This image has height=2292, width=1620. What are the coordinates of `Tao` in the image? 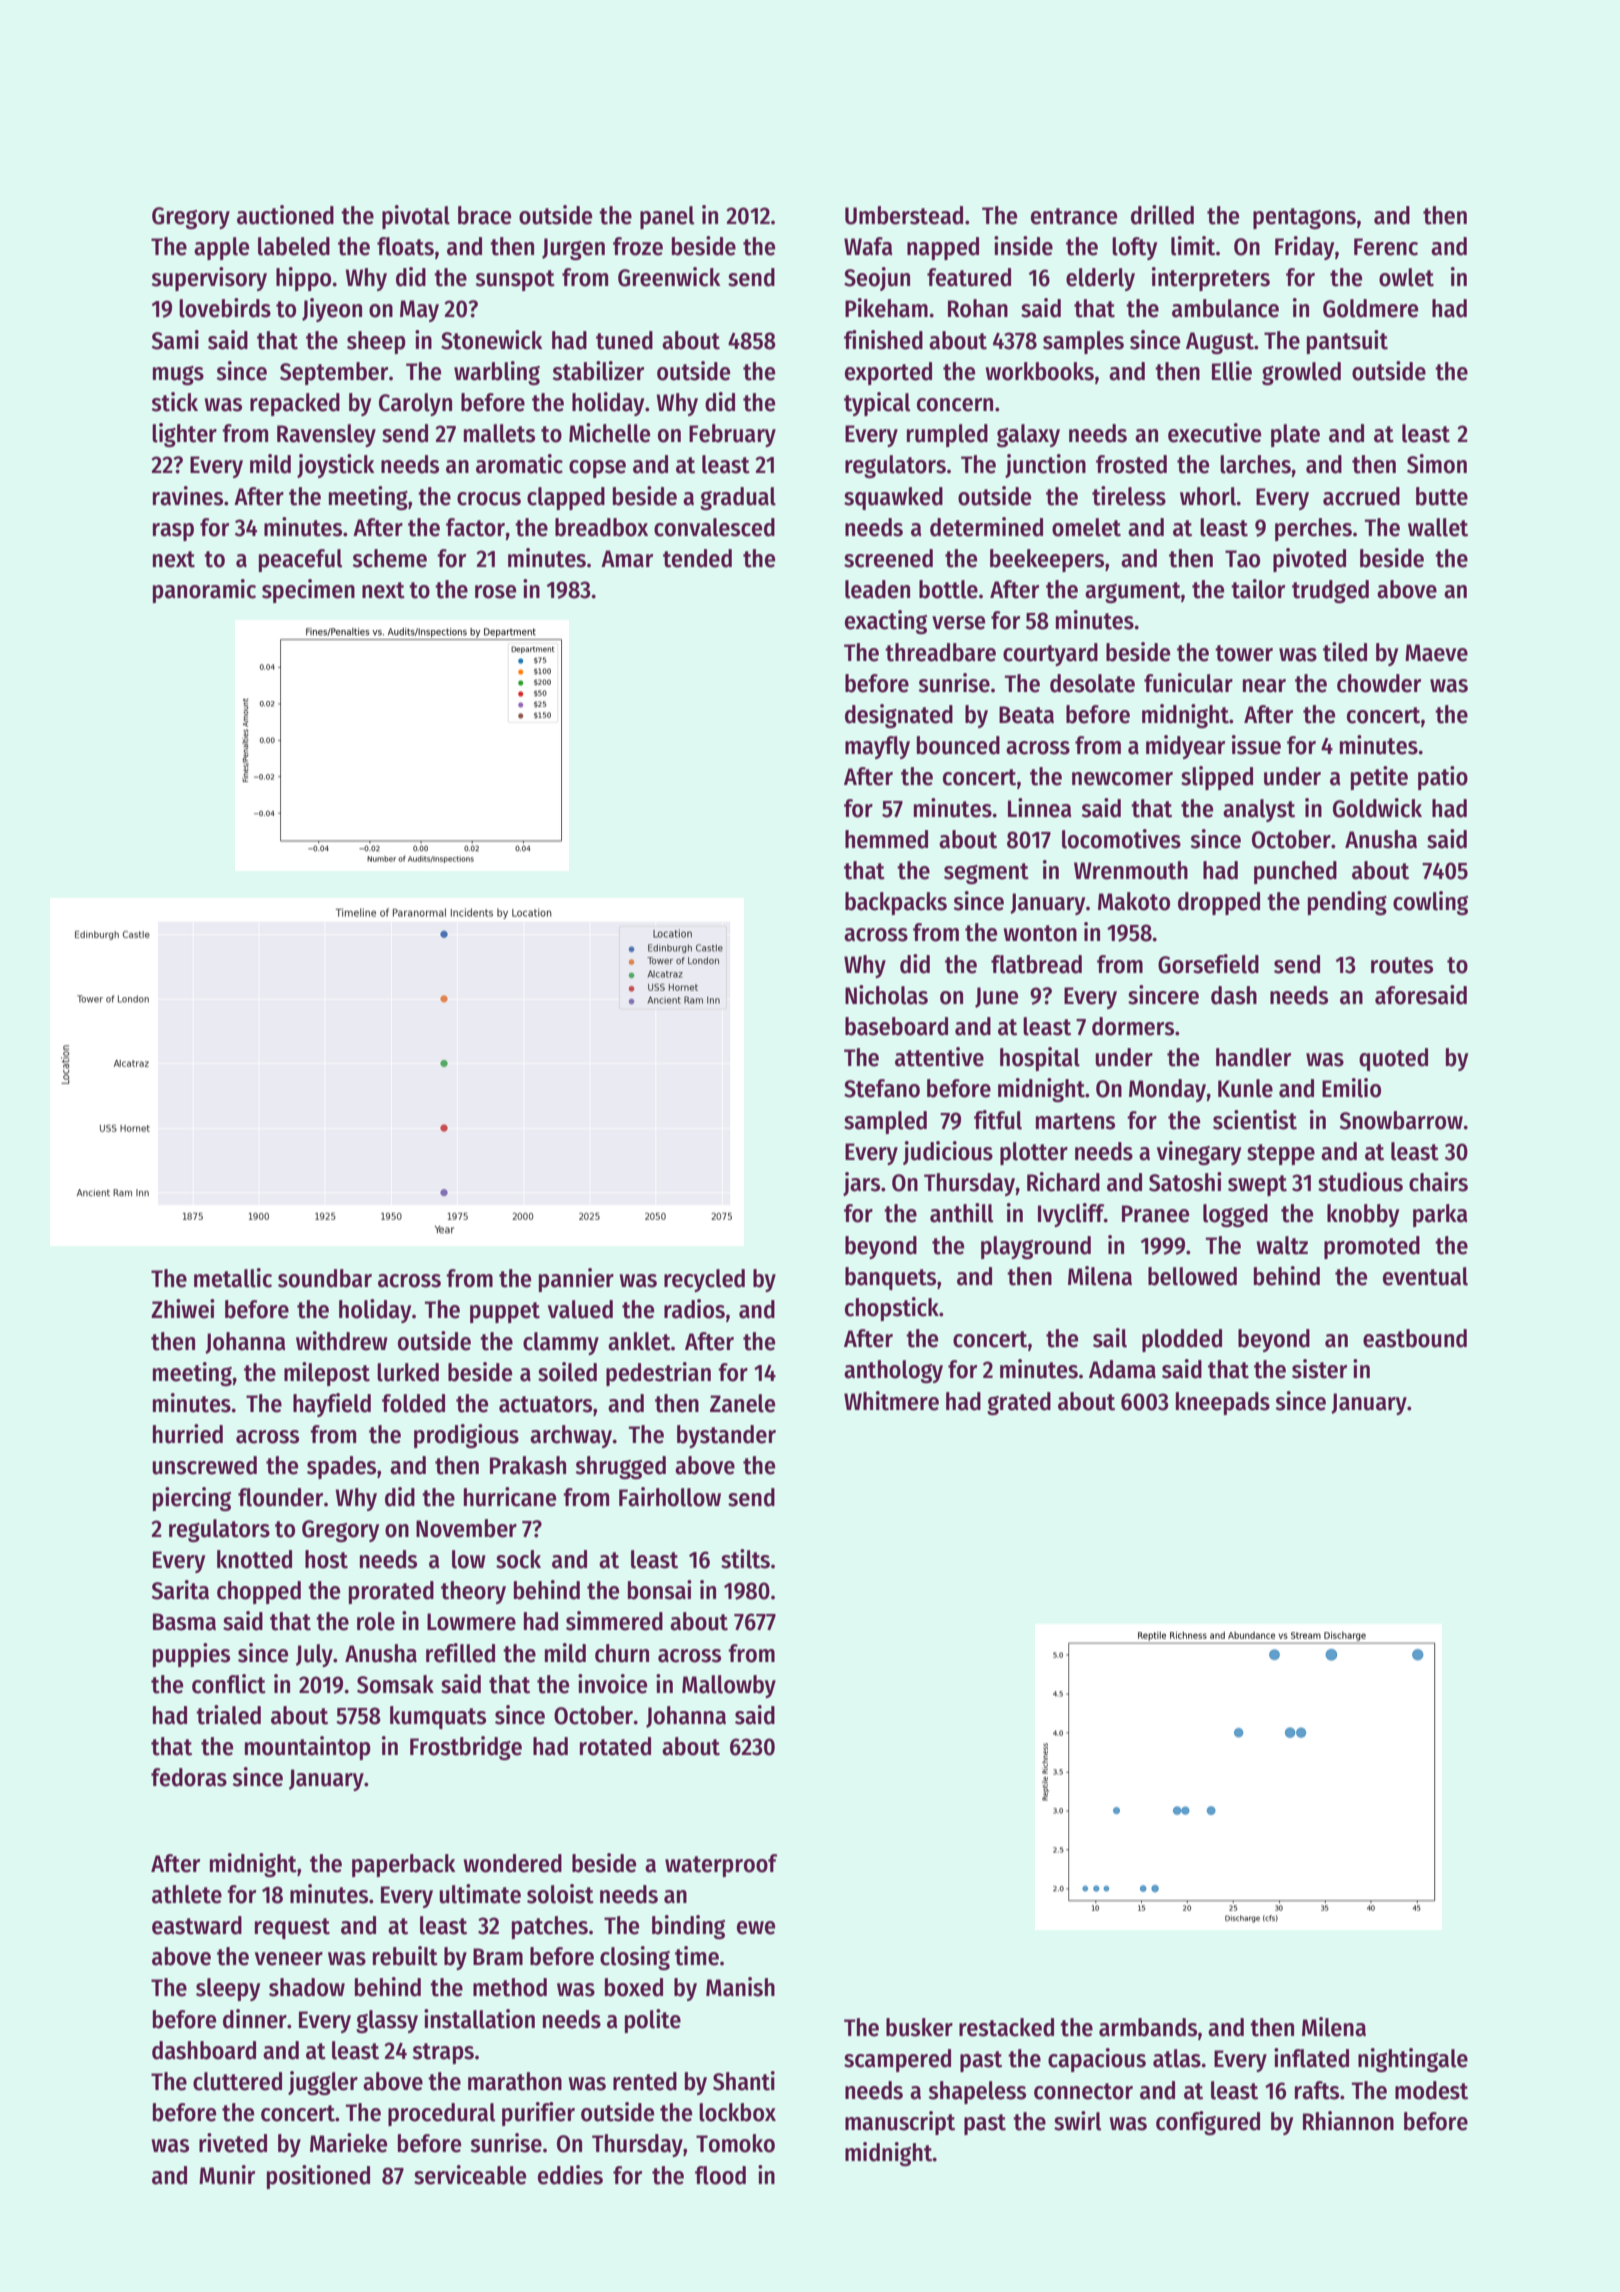 It's located at (1242, 559).
